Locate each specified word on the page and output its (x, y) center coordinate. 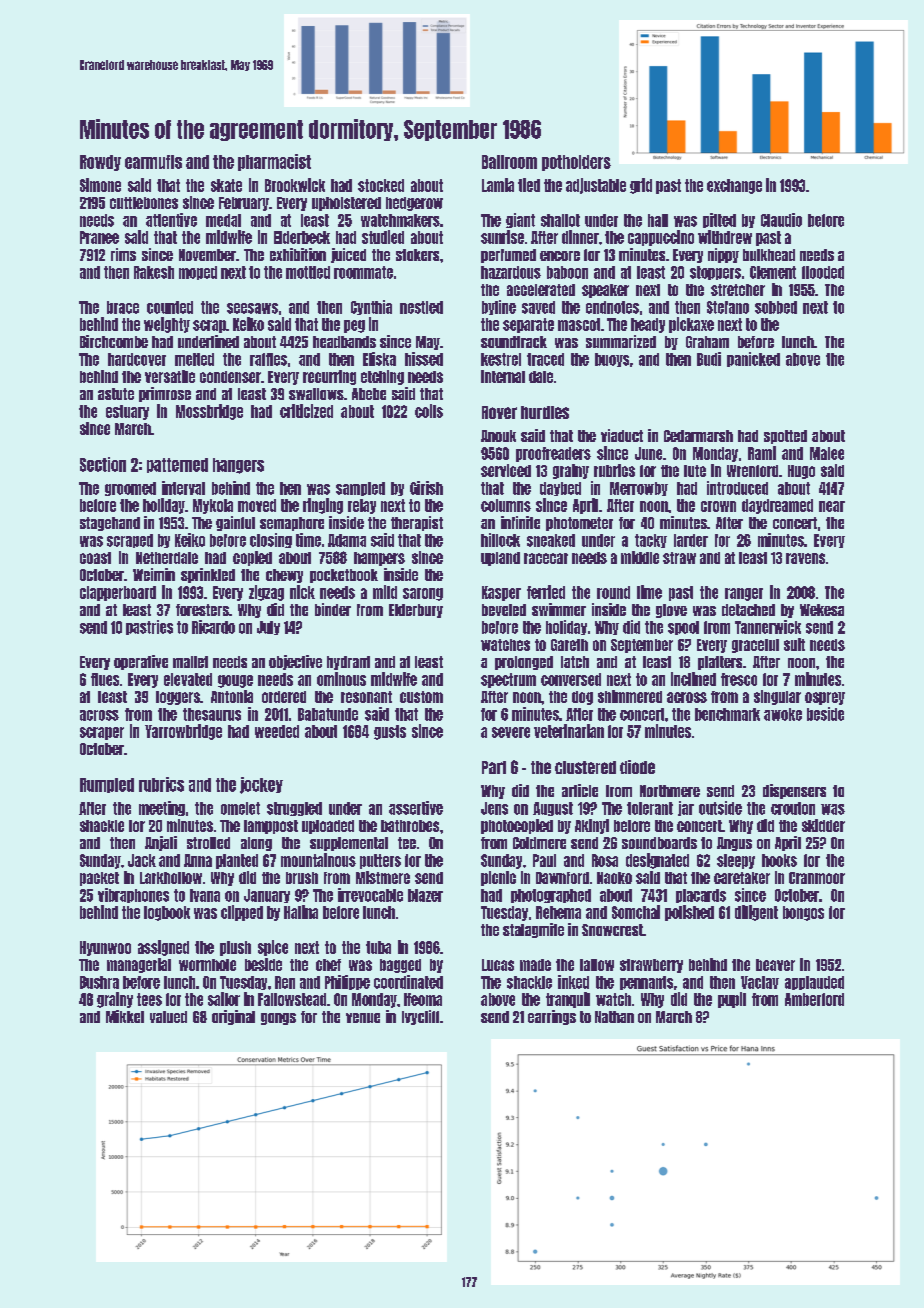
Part (494, 767)
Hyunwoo (105, 948)
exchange (734, 186)
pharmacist (274, 162)
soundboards (659, 843)
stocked (381, 185)
